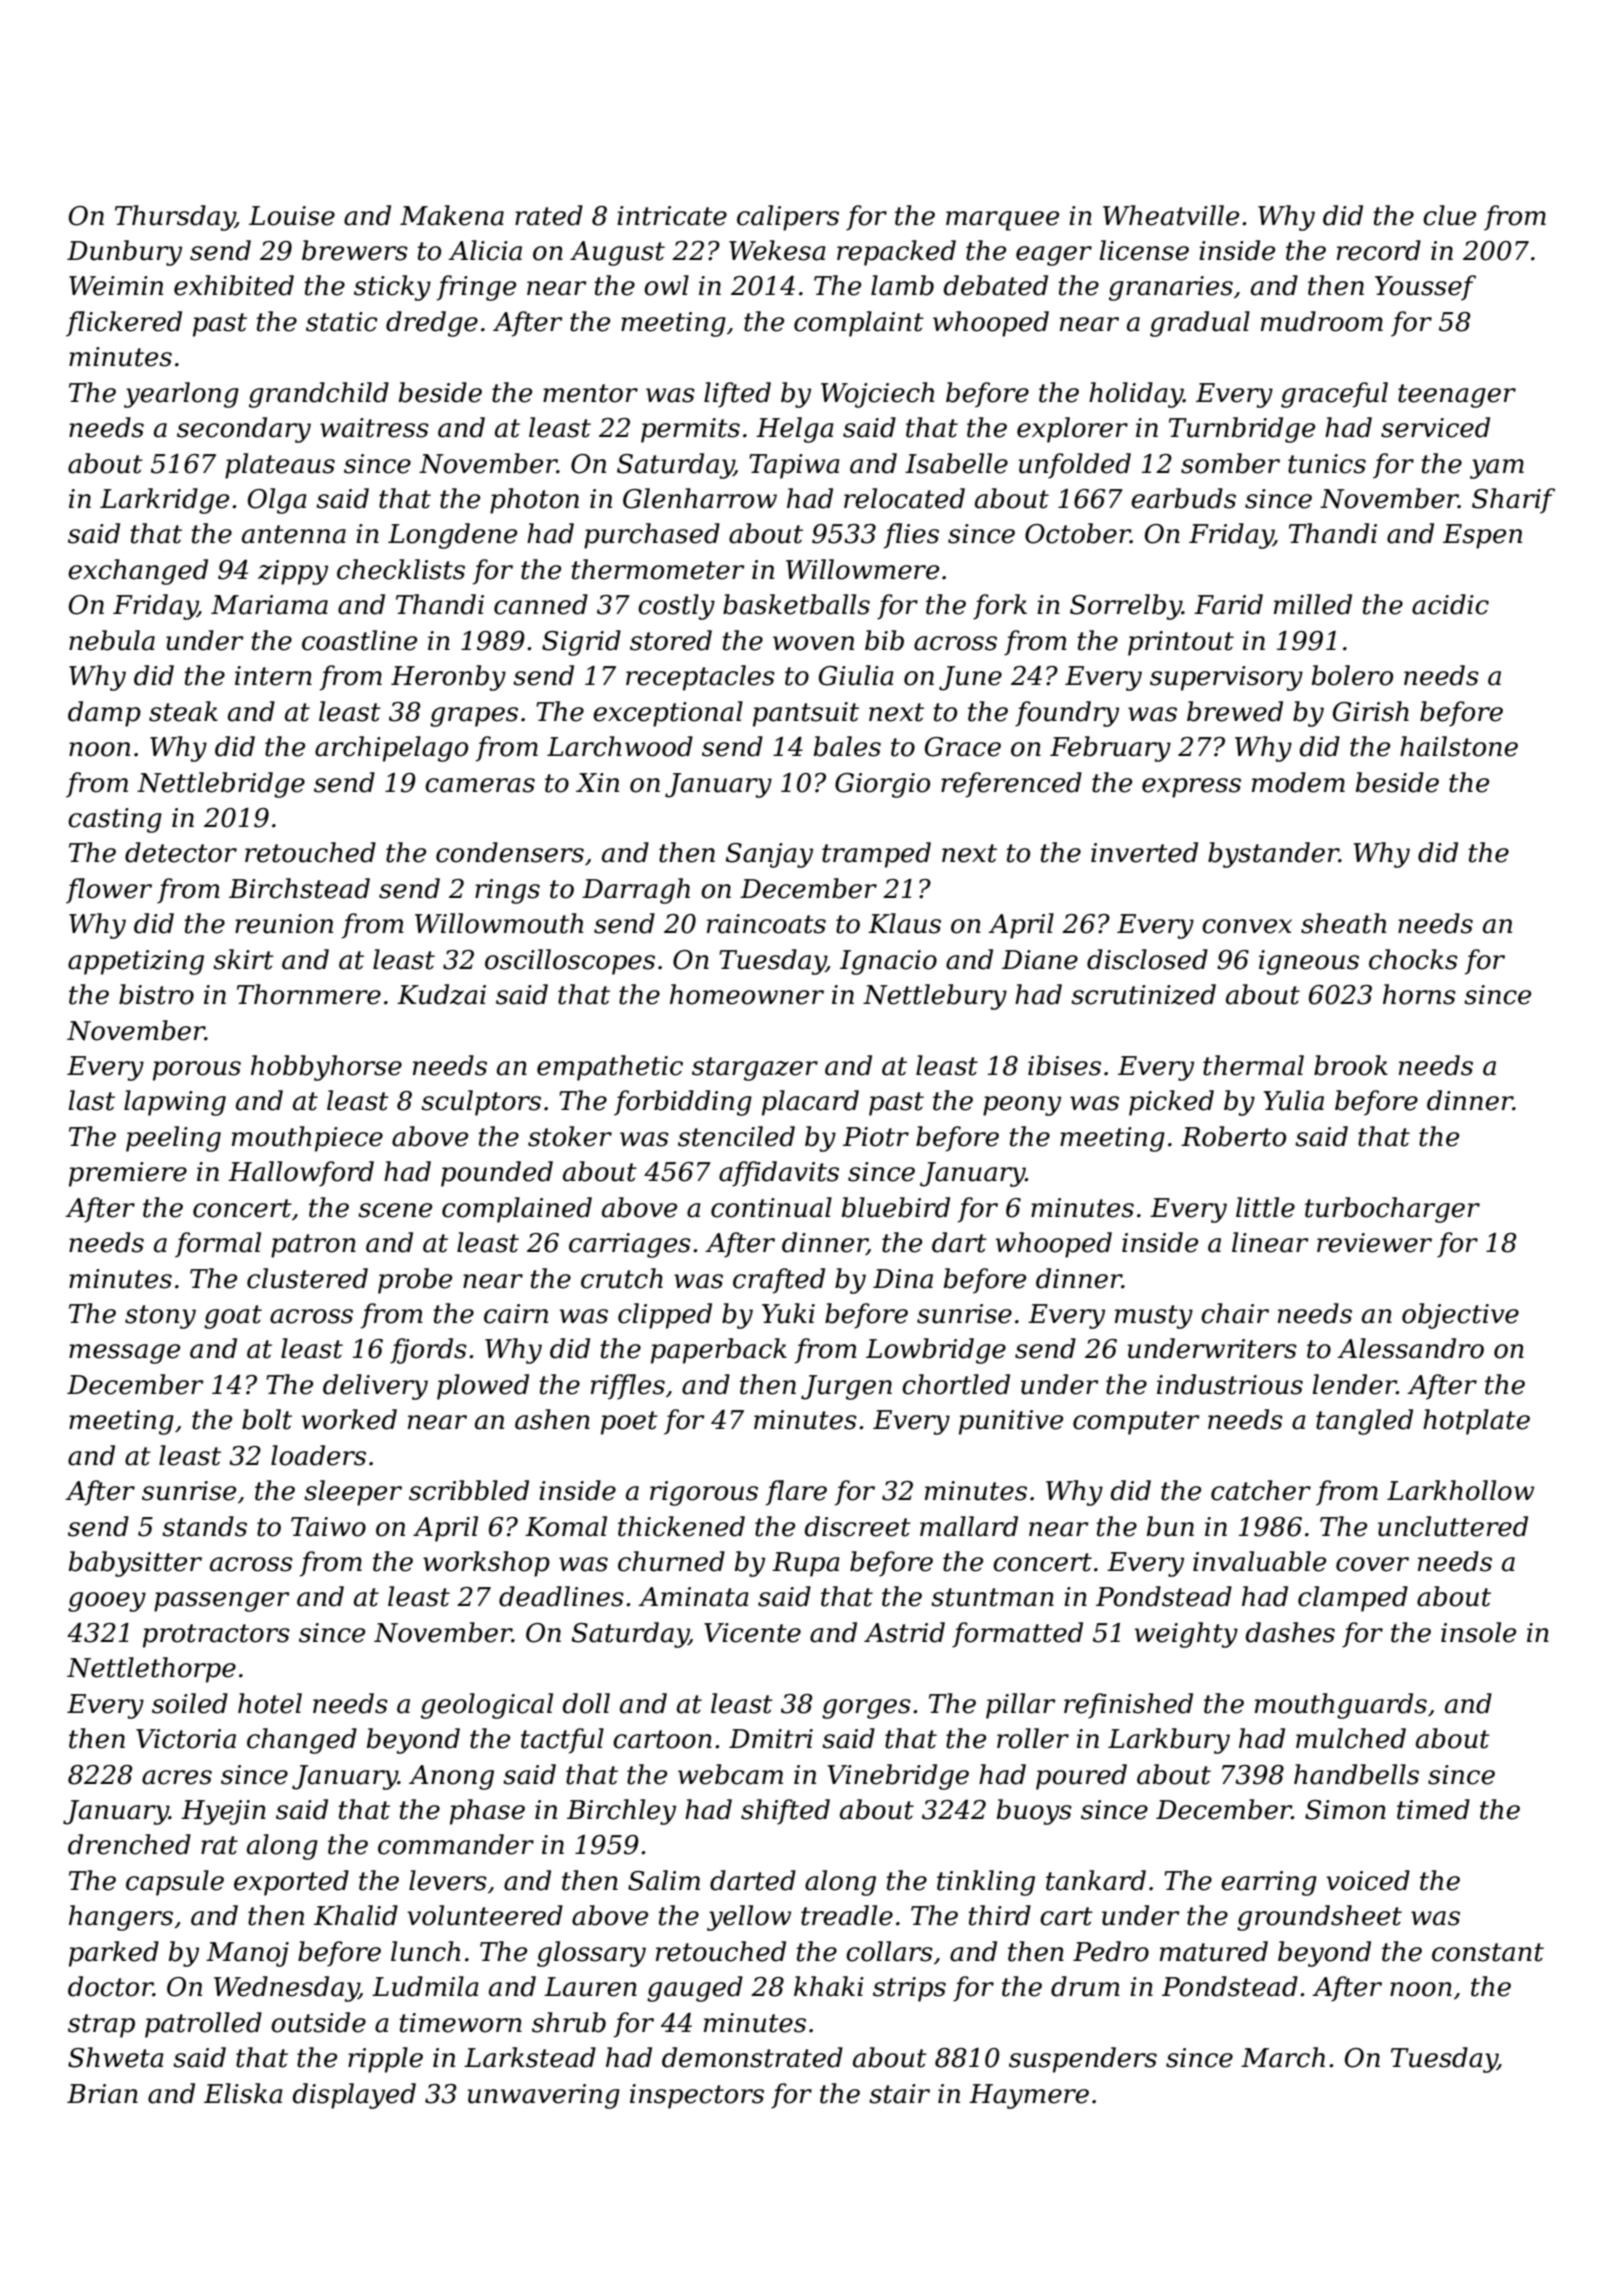 The height and width of the screenshot is (2292, 1620). I want to click on flickered, so click(124, 324).
